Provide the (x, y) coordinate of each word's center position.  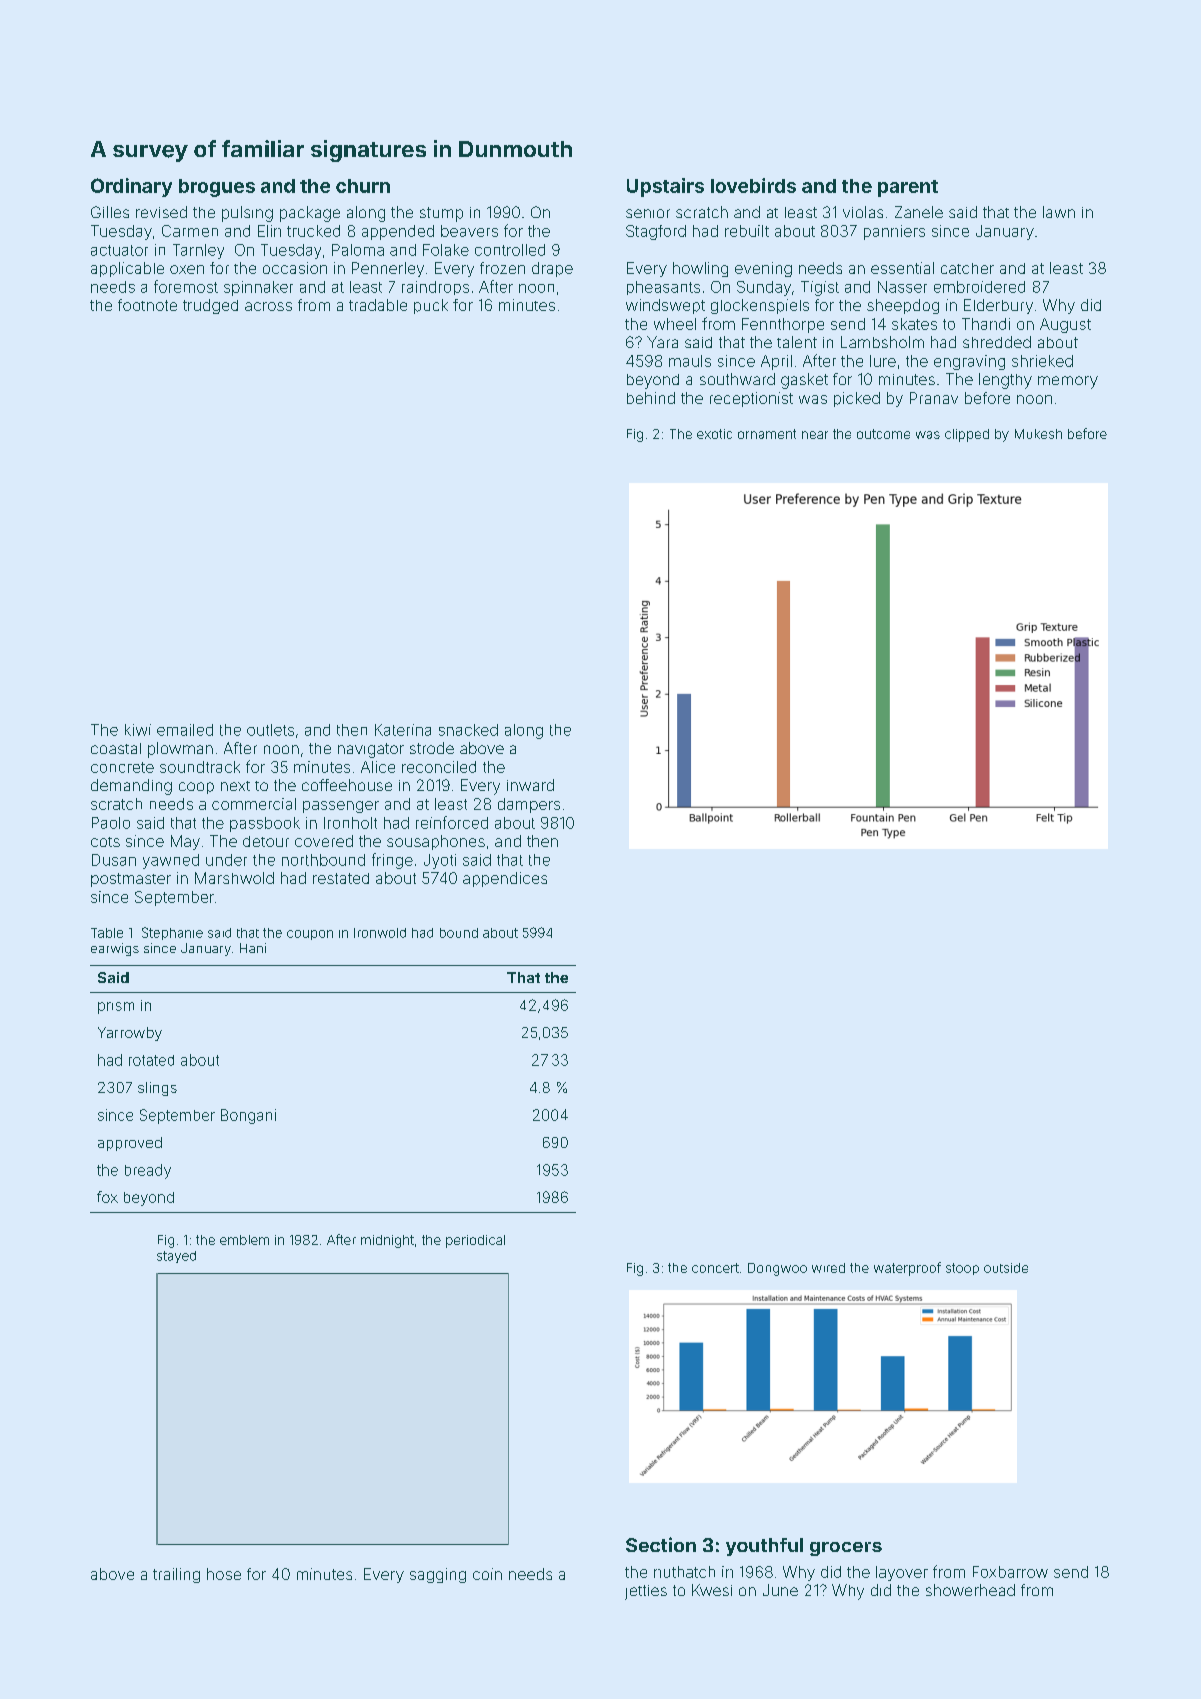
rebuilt (747, 231)
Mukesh (1038, 434)
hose (224, 1574)
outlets (270, 730)
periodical (475, 1241)
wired (828, 1268)
